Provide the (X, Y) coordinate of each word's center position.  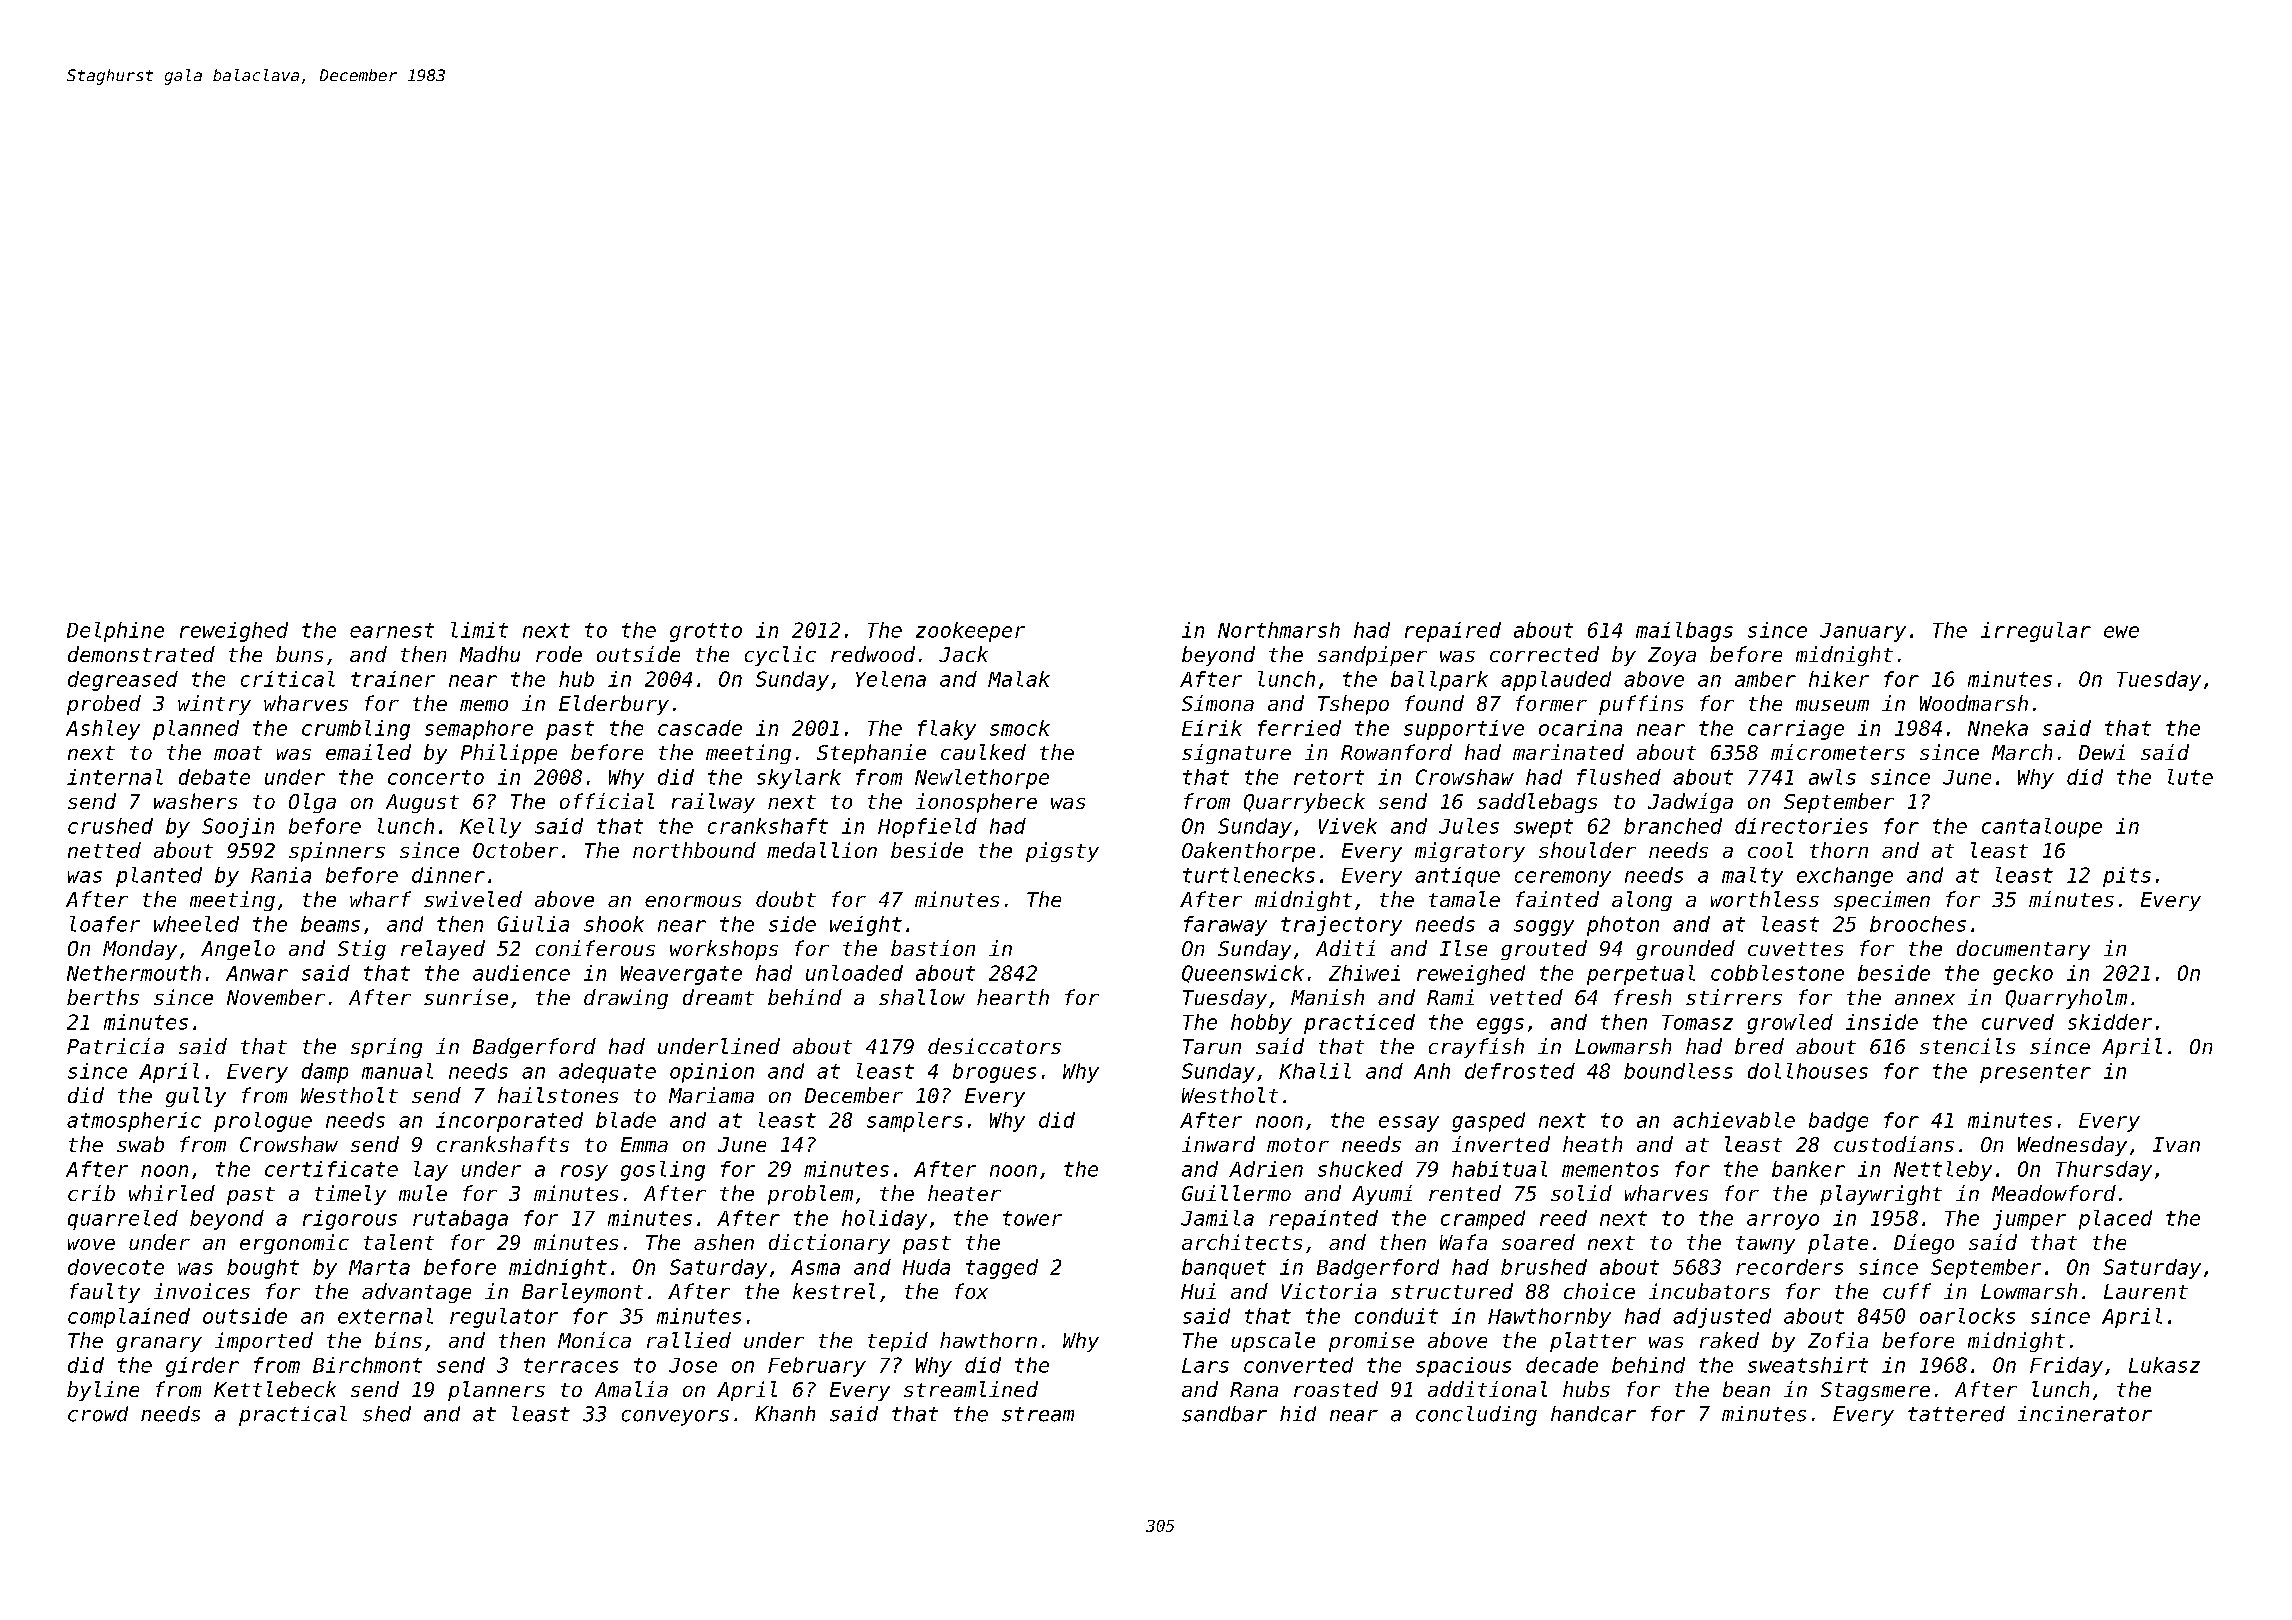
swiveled (473, 899)
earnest (392, 630)
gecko (2023, 975)
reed (1563, 1218)
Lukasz (2164, 1365)
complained (129, 1318)
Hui (1198, 1291)
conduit (1396, 1316)
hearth (1013, 997)
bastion (933, 948)
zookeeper (970, 632)
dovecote (116, 1267)
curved (2018, 1022)
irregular (2036, 632)
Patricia (115, 1046)
